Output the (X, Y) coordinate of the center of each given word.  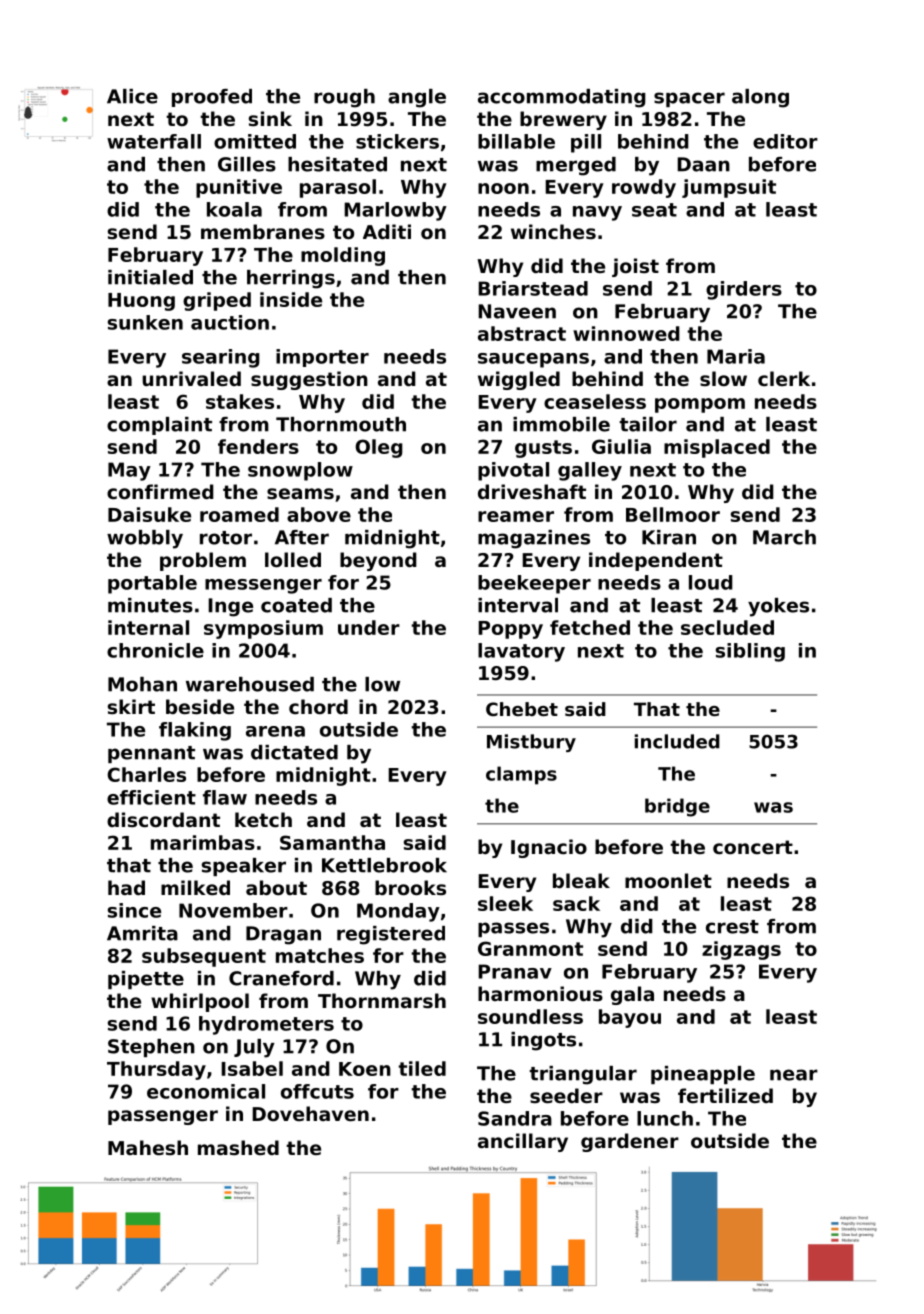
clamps (521, 775)
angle (417, 98)
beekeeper (534, 584)
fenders (258, 446)
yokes (778, 607)
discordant (163, 820)
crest (732, 927)
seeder (566, 1095)
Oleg (379, 448)
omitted (255, 141)
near (794, 1075)
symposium (263, 629)
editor (785, 141)
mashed (238, 1148)
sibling (750, 652)
